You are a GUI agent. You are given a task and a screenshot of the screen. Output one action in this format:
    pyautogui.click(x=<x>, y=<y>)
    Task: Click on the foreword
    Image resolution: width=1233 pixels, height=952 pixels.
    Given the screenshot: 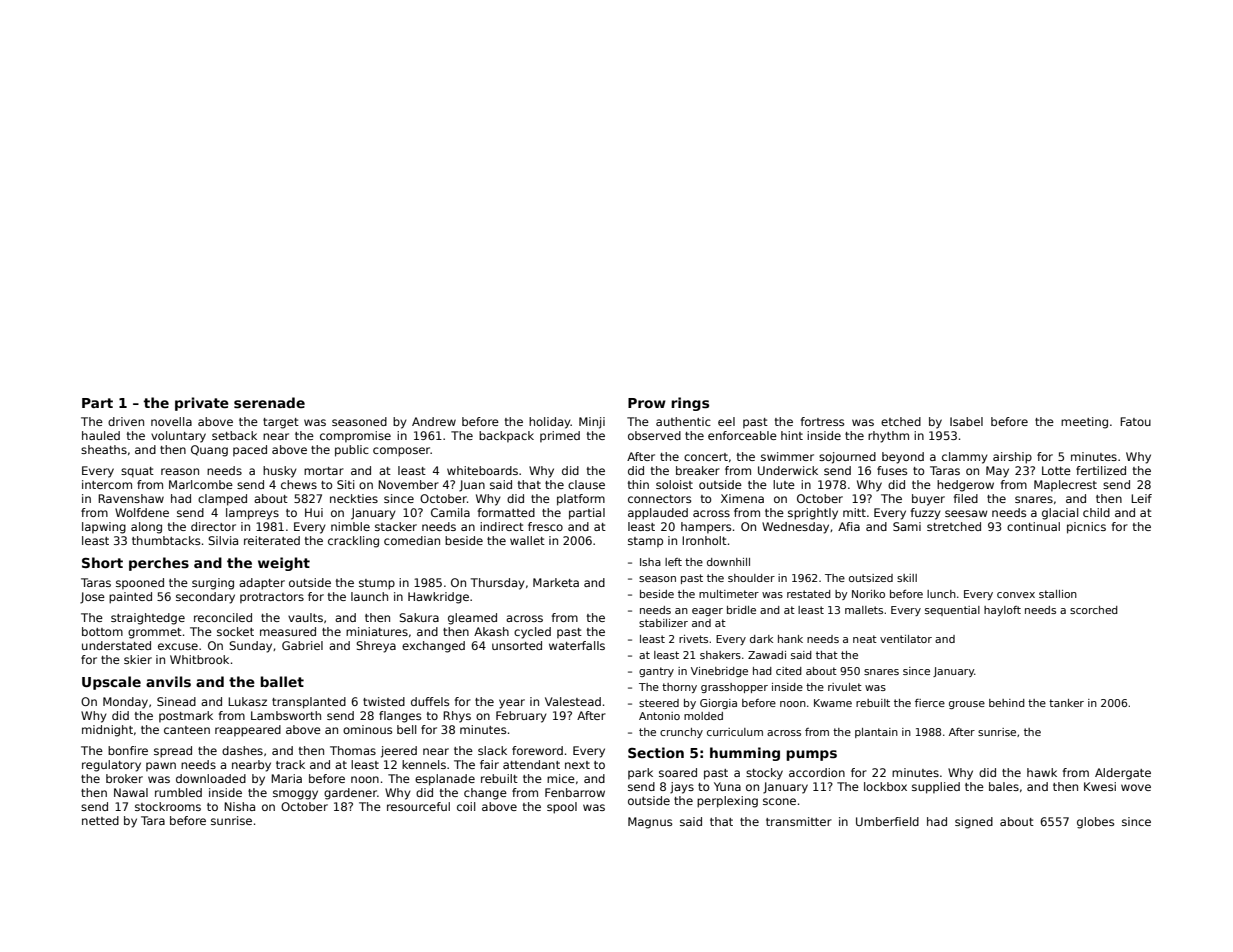 What is the action you would take?
    pyautogui.click(x=537, y=750)
